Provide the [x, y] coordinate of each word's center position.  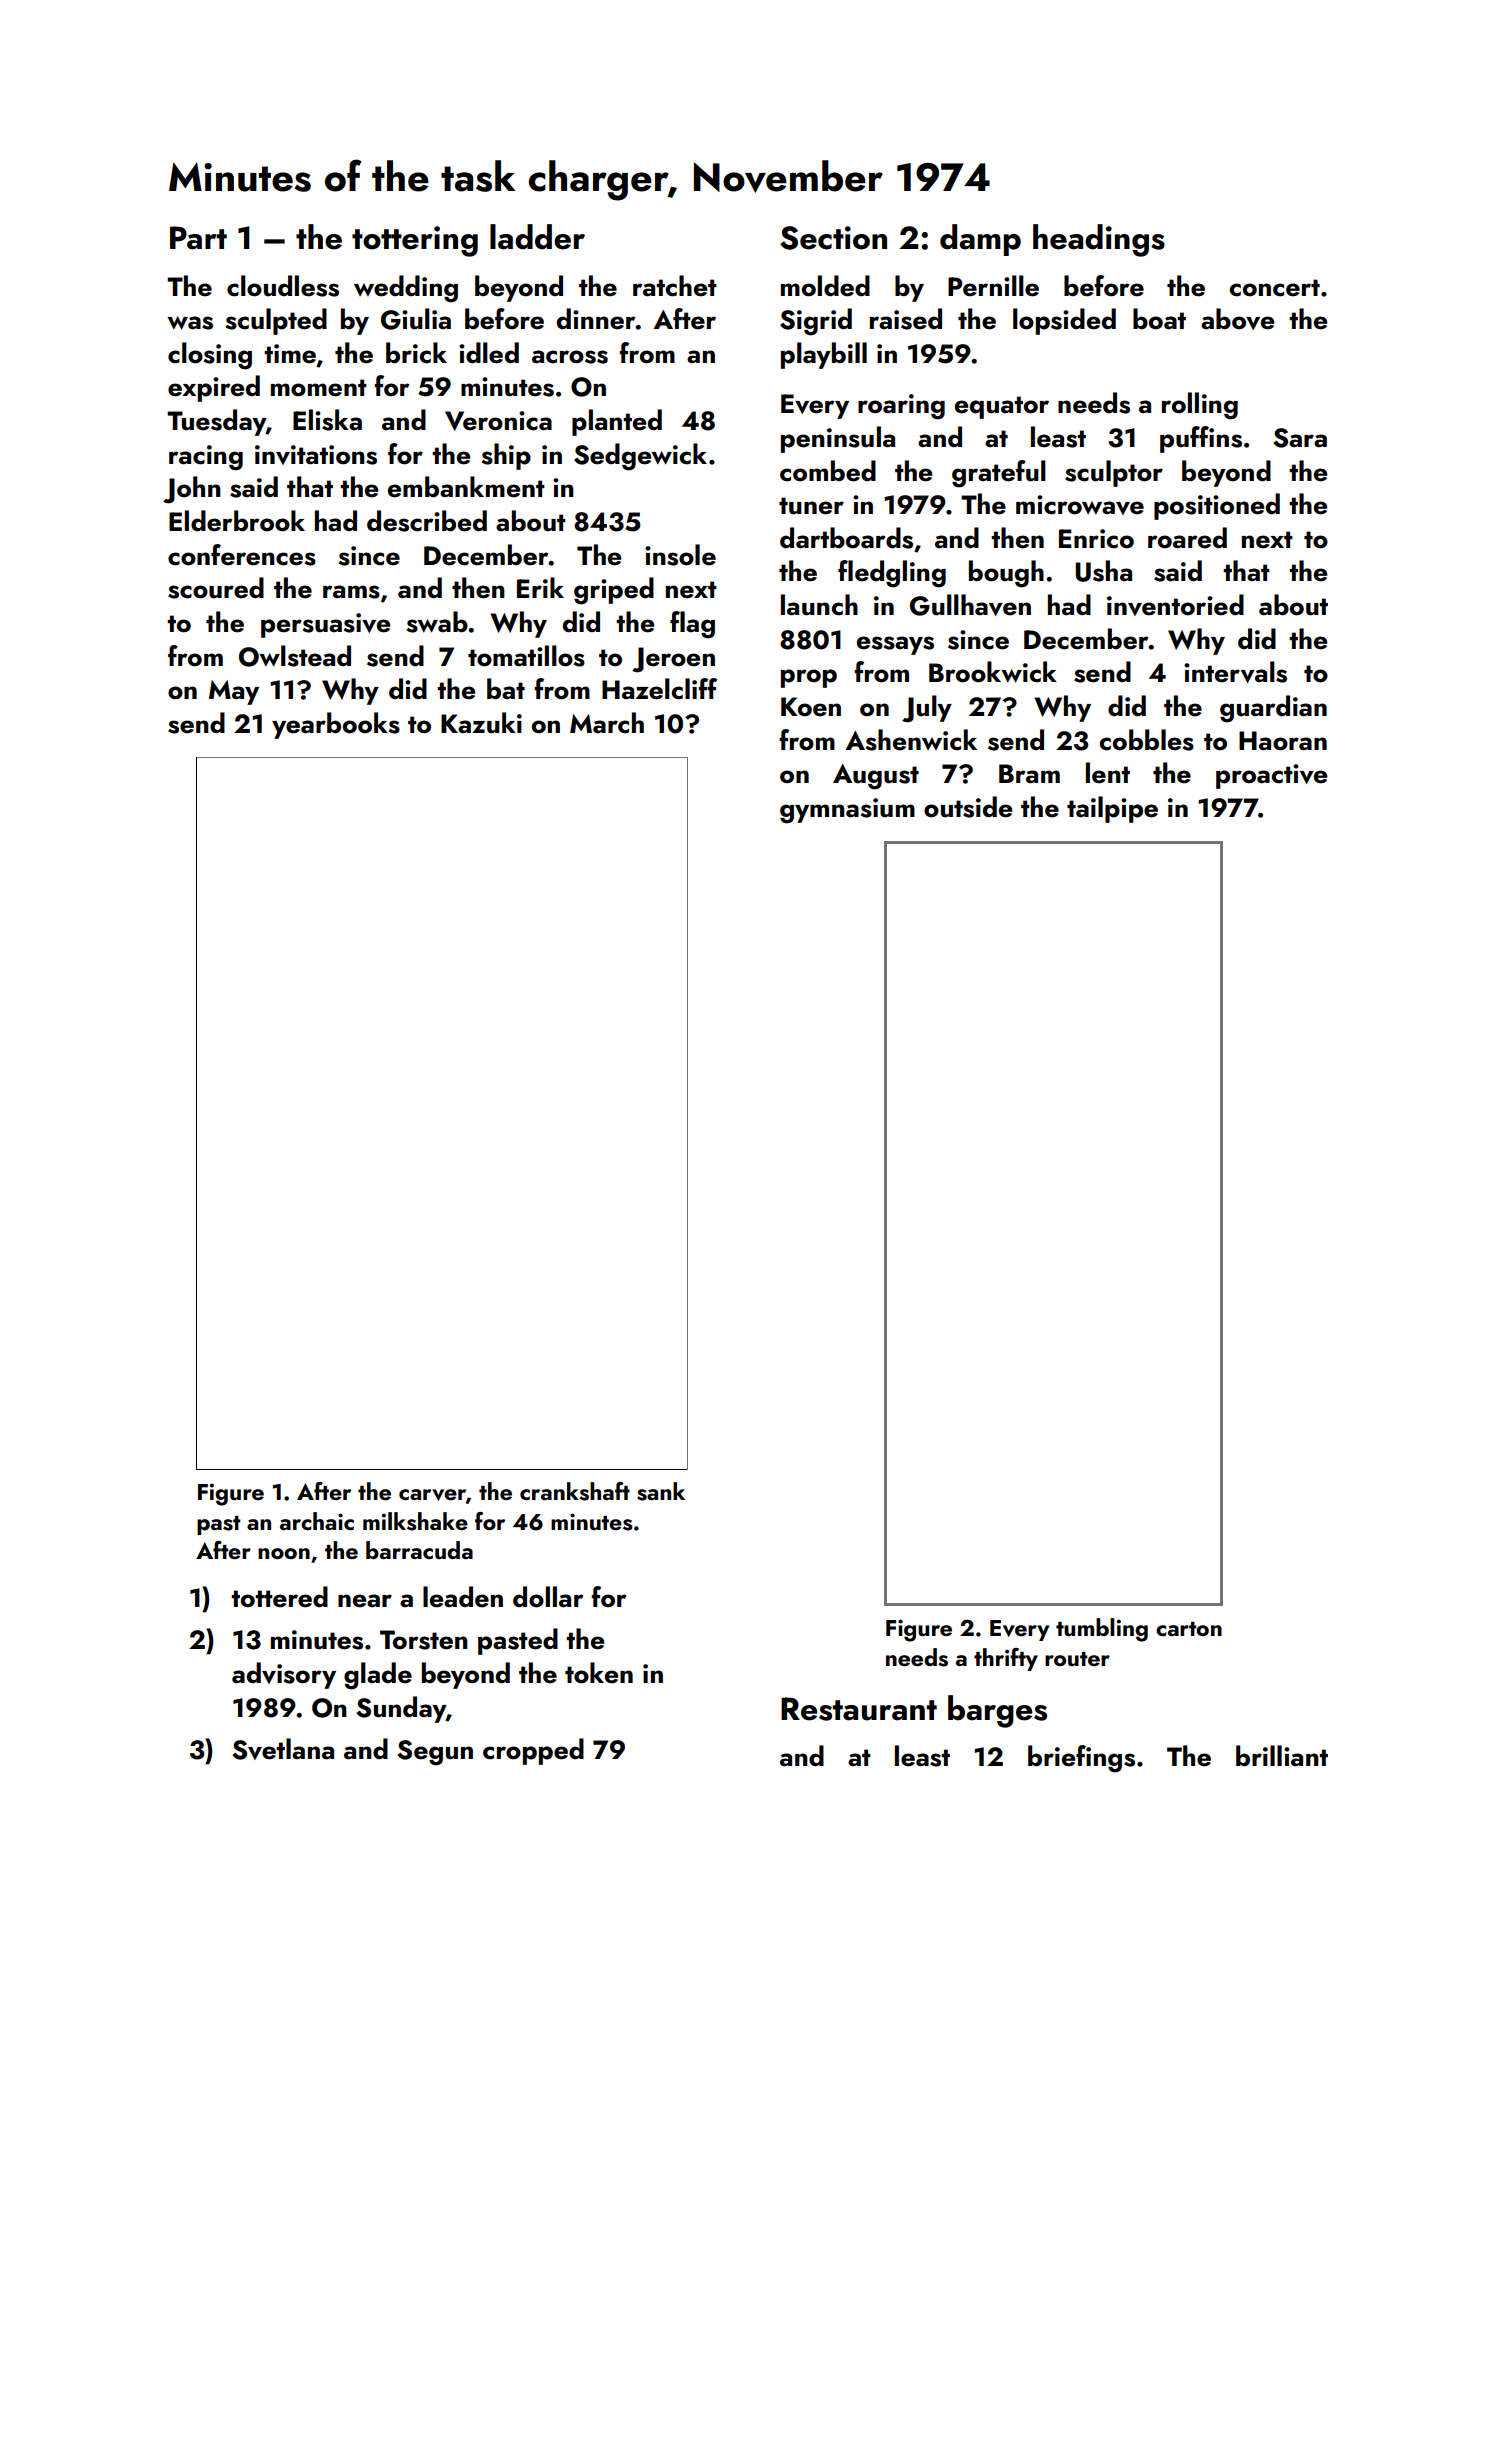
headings [1099, 240]
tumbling [1102, 1630]
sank [661, 1491]
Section [833, 238]
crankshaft [575, 1491]
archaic [317, 1521]
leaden [463, 1597]
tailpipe [1112, 809]
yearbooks [336, 725]
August [876, 777]
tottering [415, 241]
